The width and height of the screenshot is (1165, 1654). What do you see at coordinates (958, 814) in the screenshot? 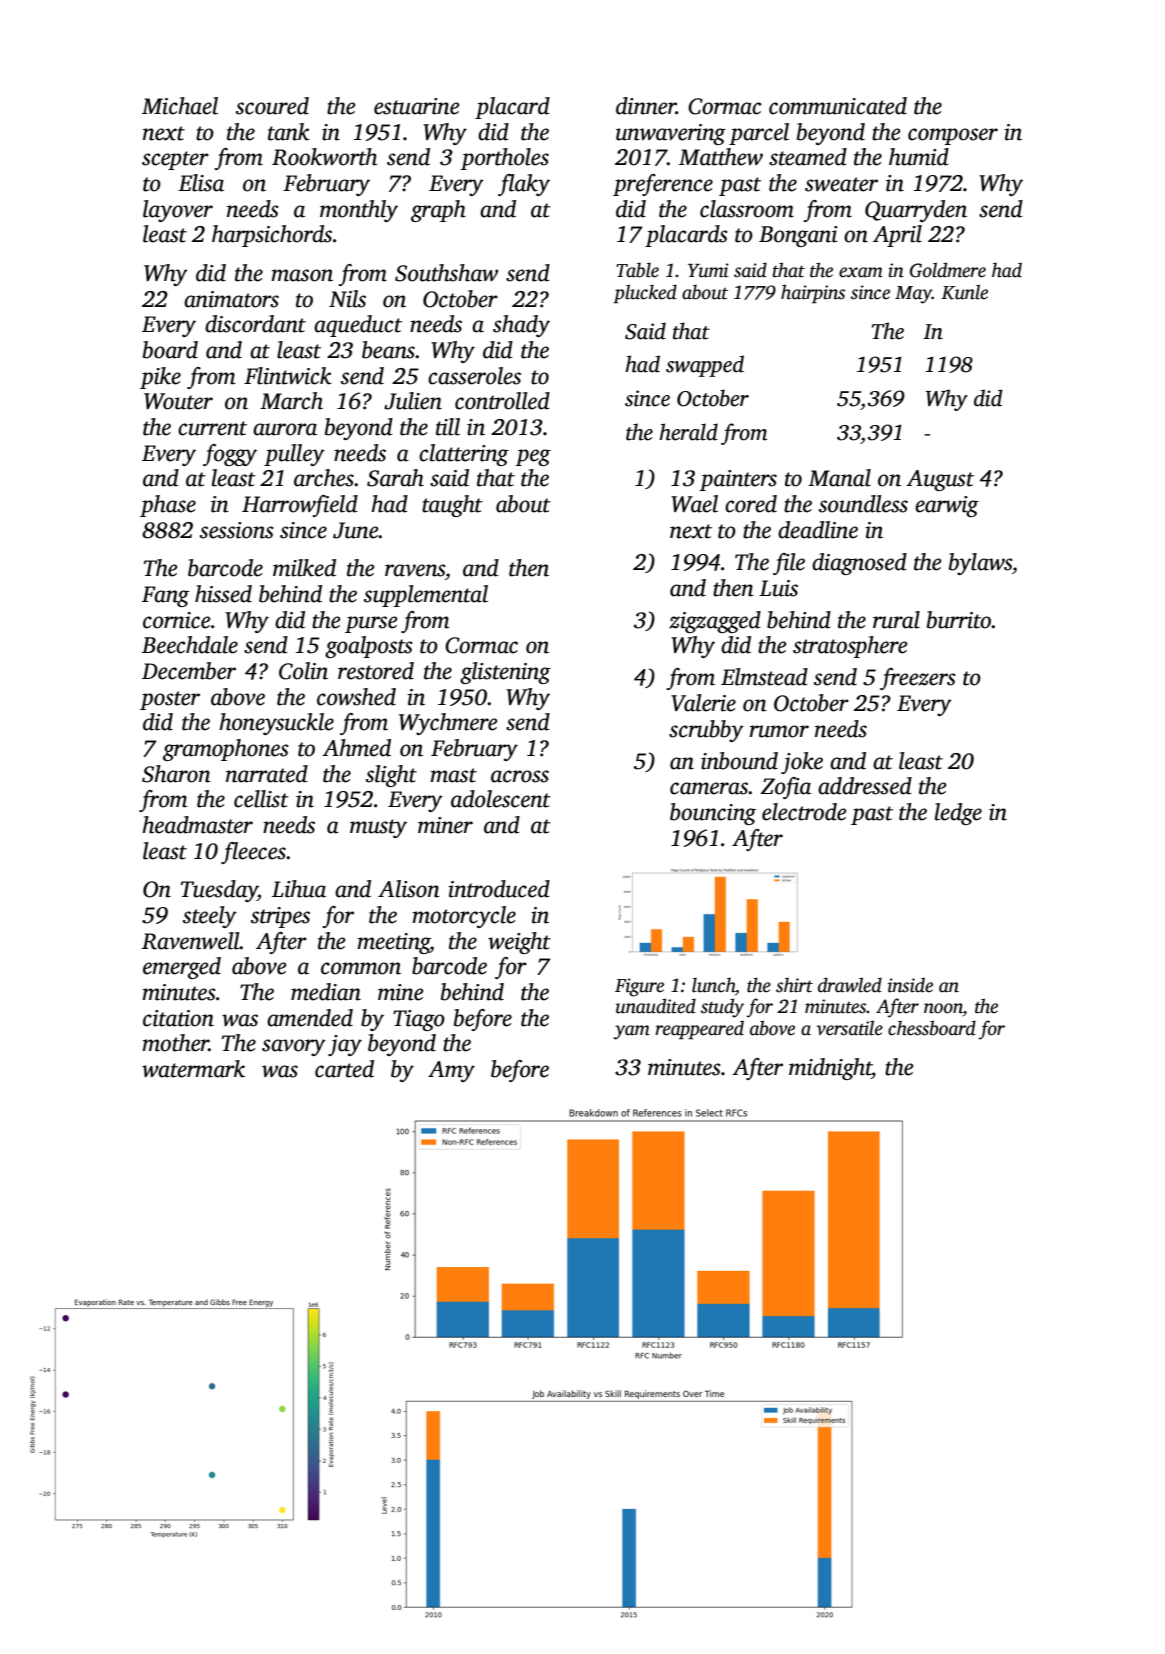
I see `ledge` at bounding box center [958, 814].
